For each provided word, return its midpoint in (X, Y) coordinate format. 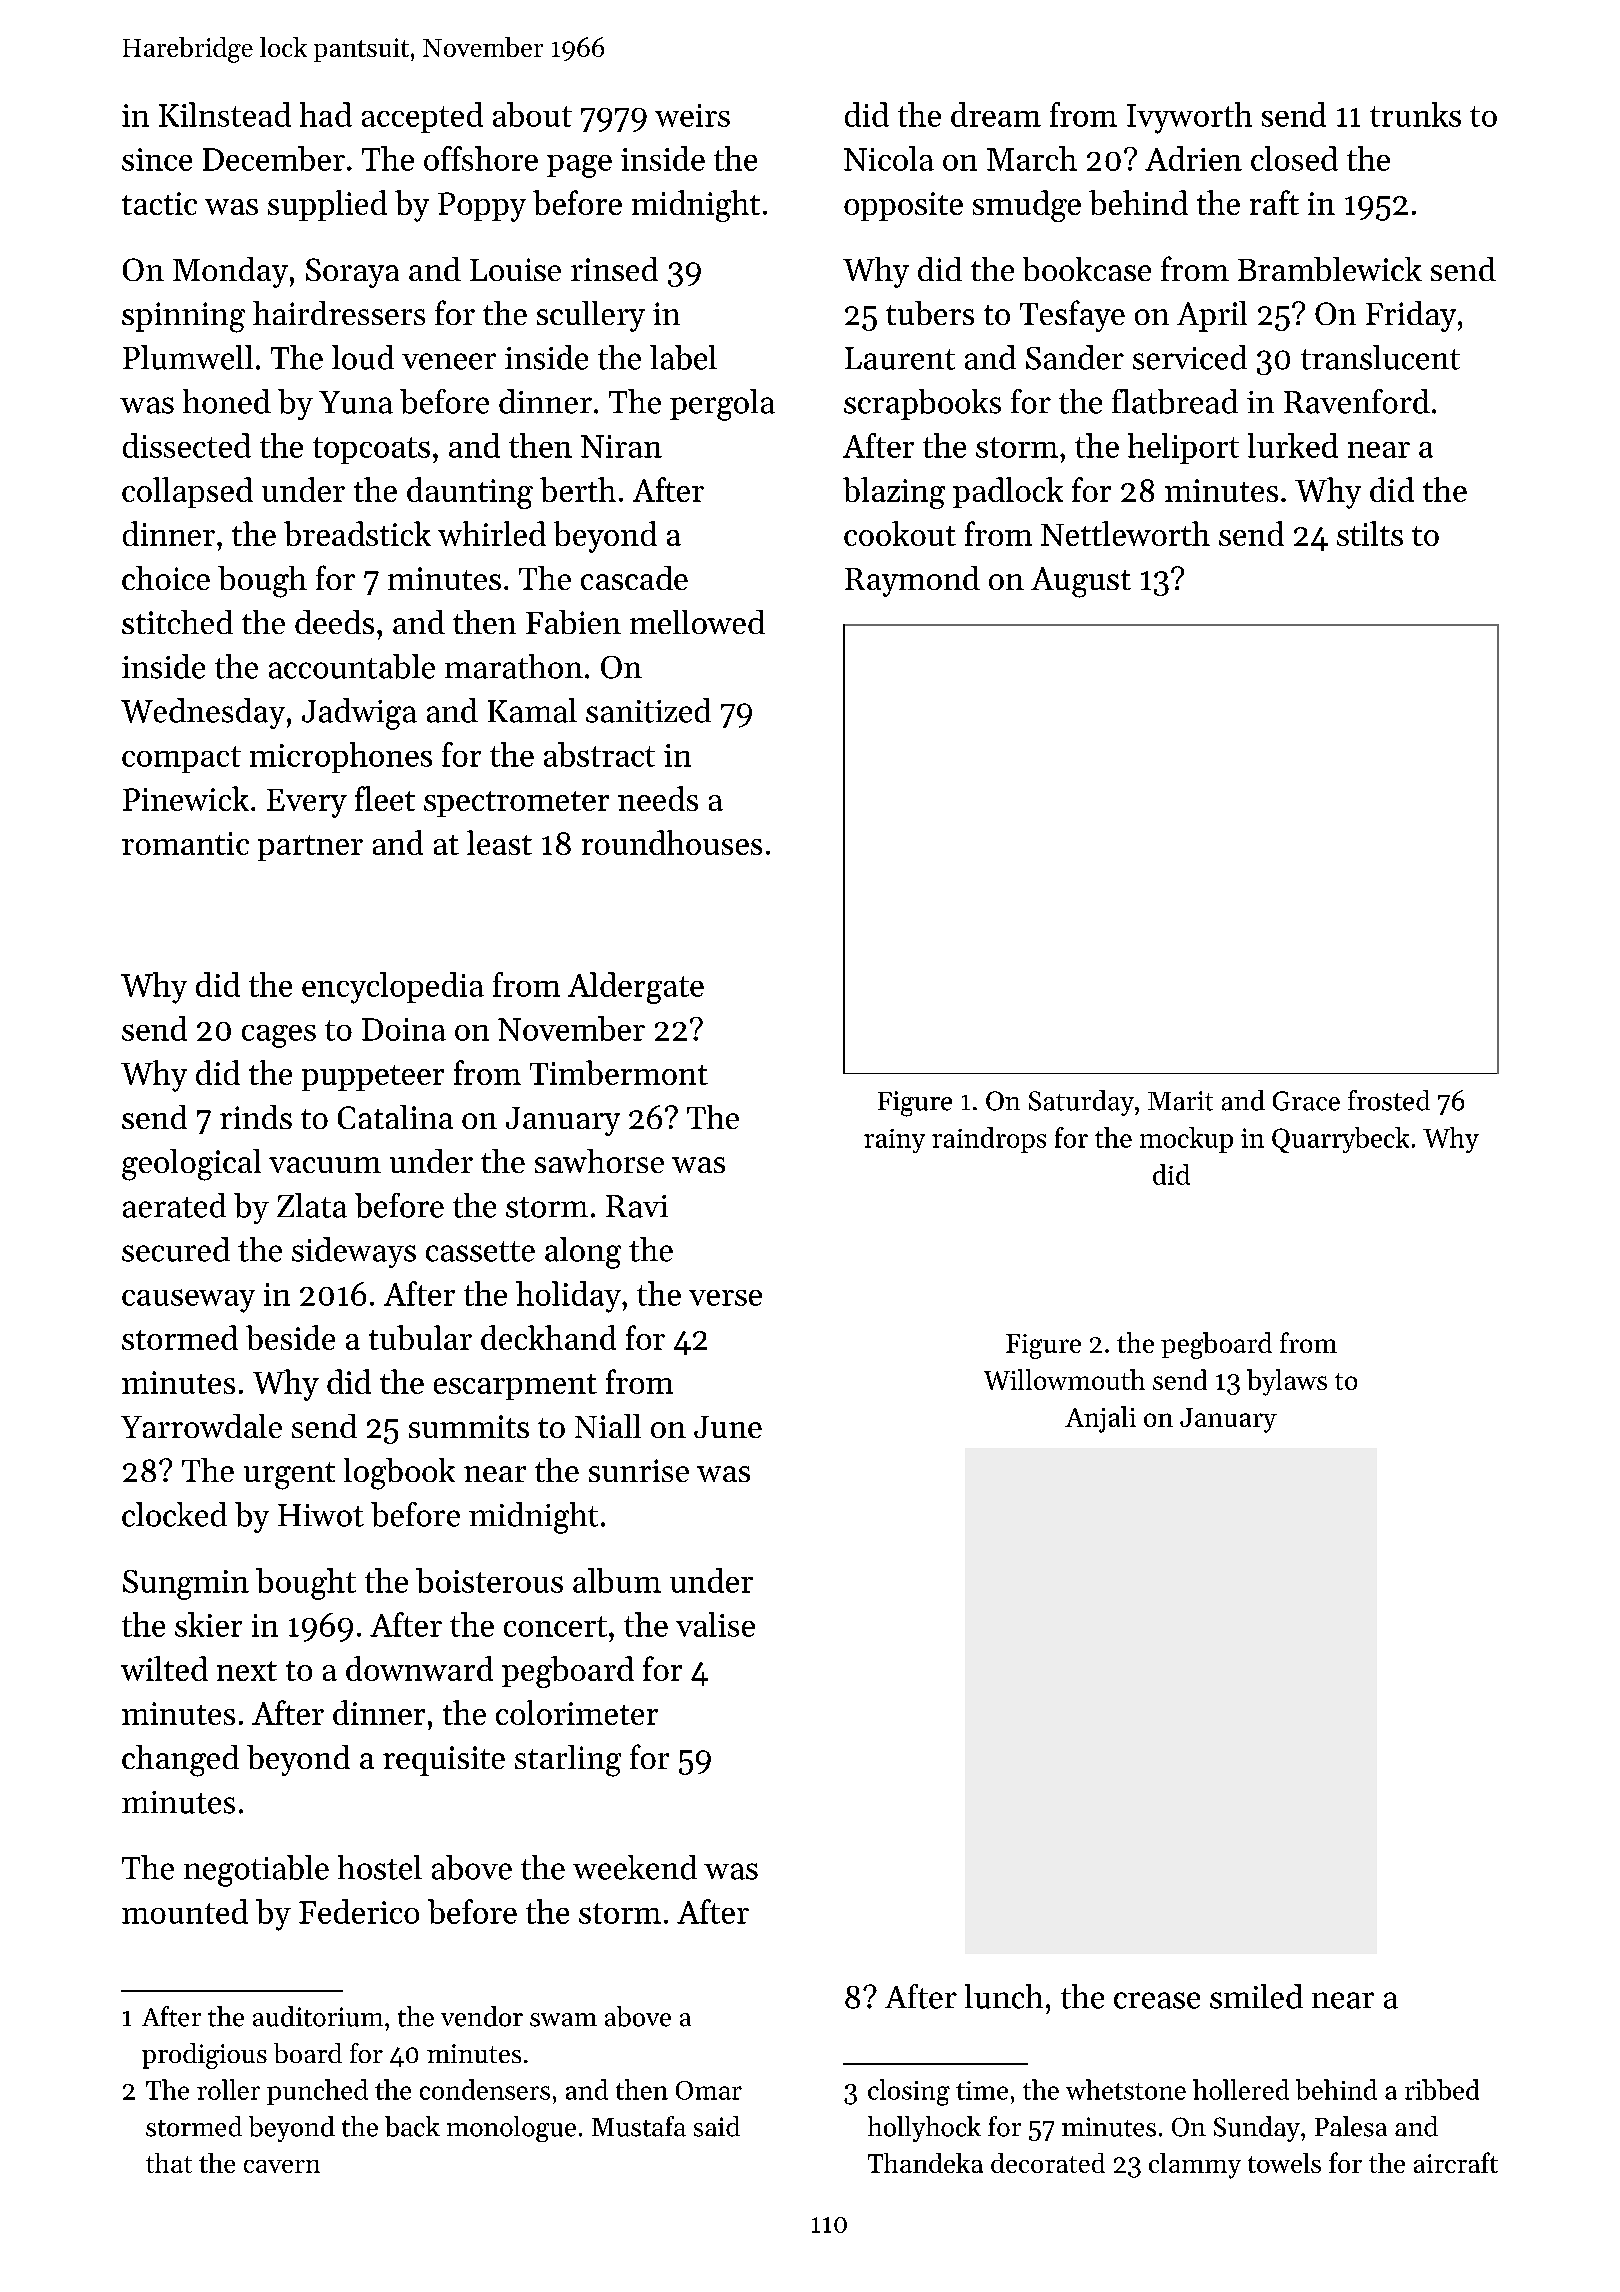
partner (310, 848)
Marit (1180, 1101)
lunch (1004, 1996)
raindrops (989, 1140)
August (1081, 582)
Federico (359, 1911)
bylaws (1287, 1382)
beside (290, 1337)
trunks (1415, 114)
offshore (481, 158)
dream (996, 114)
